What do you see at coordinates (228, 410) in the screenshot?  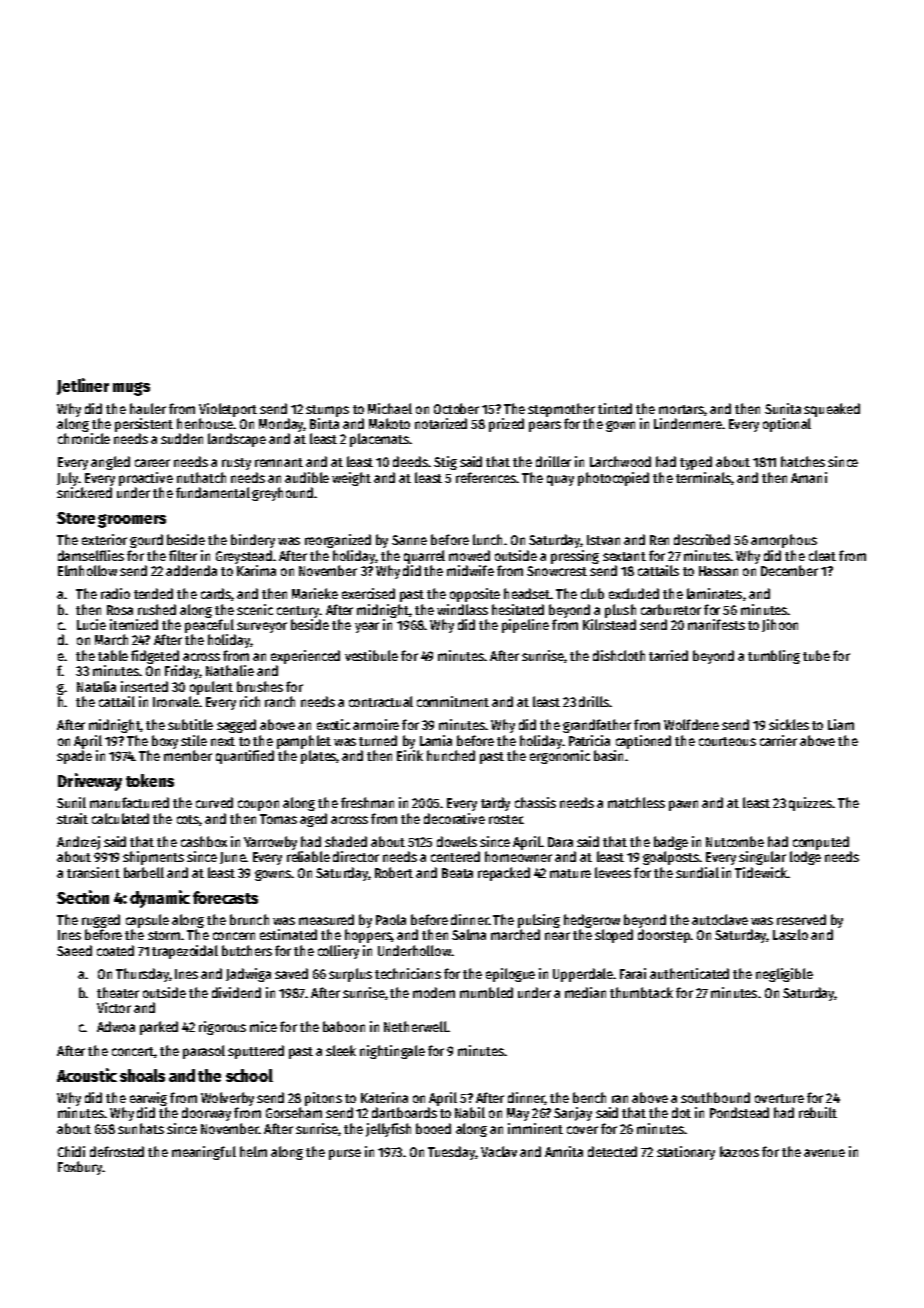 I see `Violetport` at bounding box center [228, 410].
